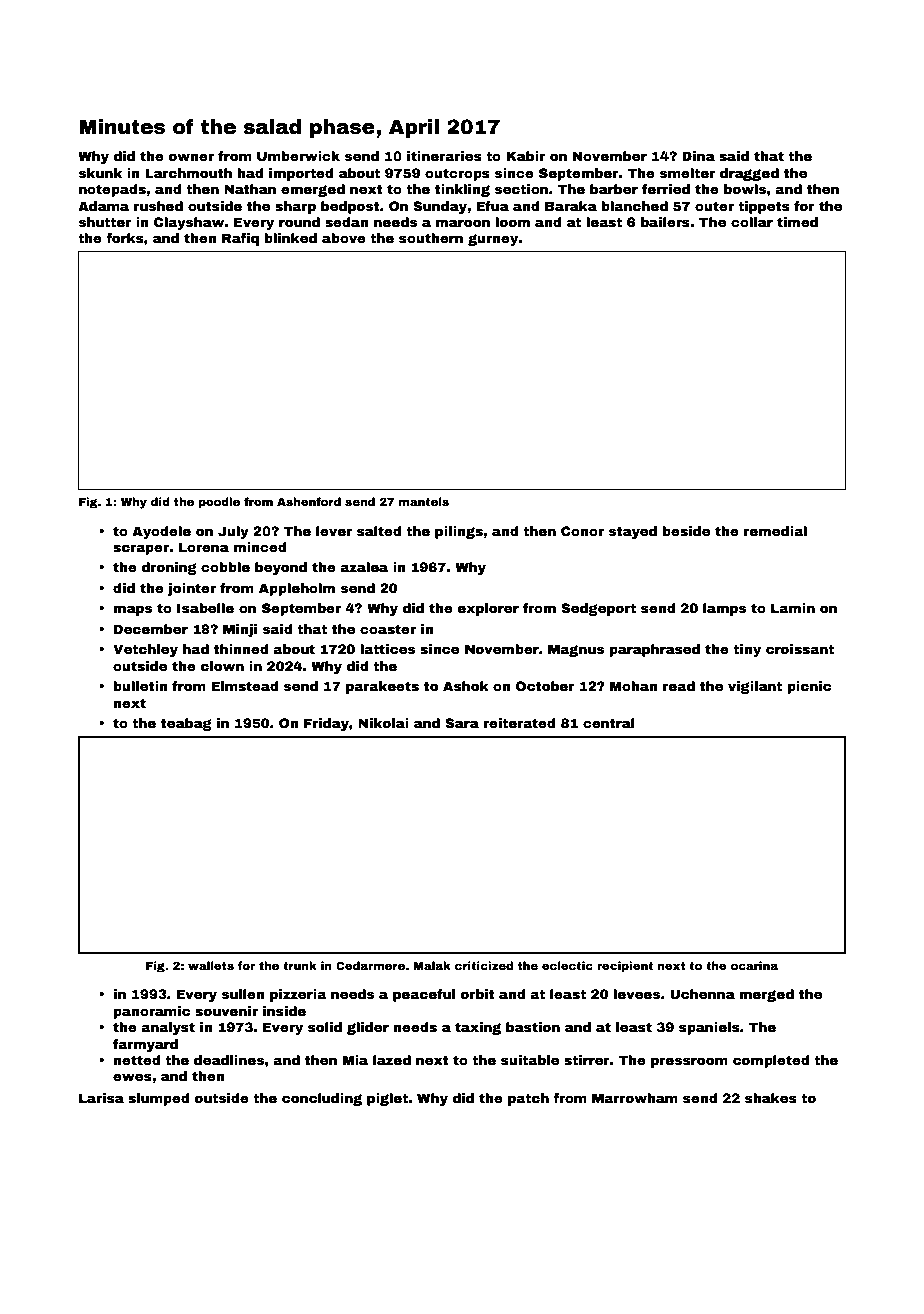 This screenshot has height=1314, width=924. I want to click on panoramic, so click(151, 1012).
